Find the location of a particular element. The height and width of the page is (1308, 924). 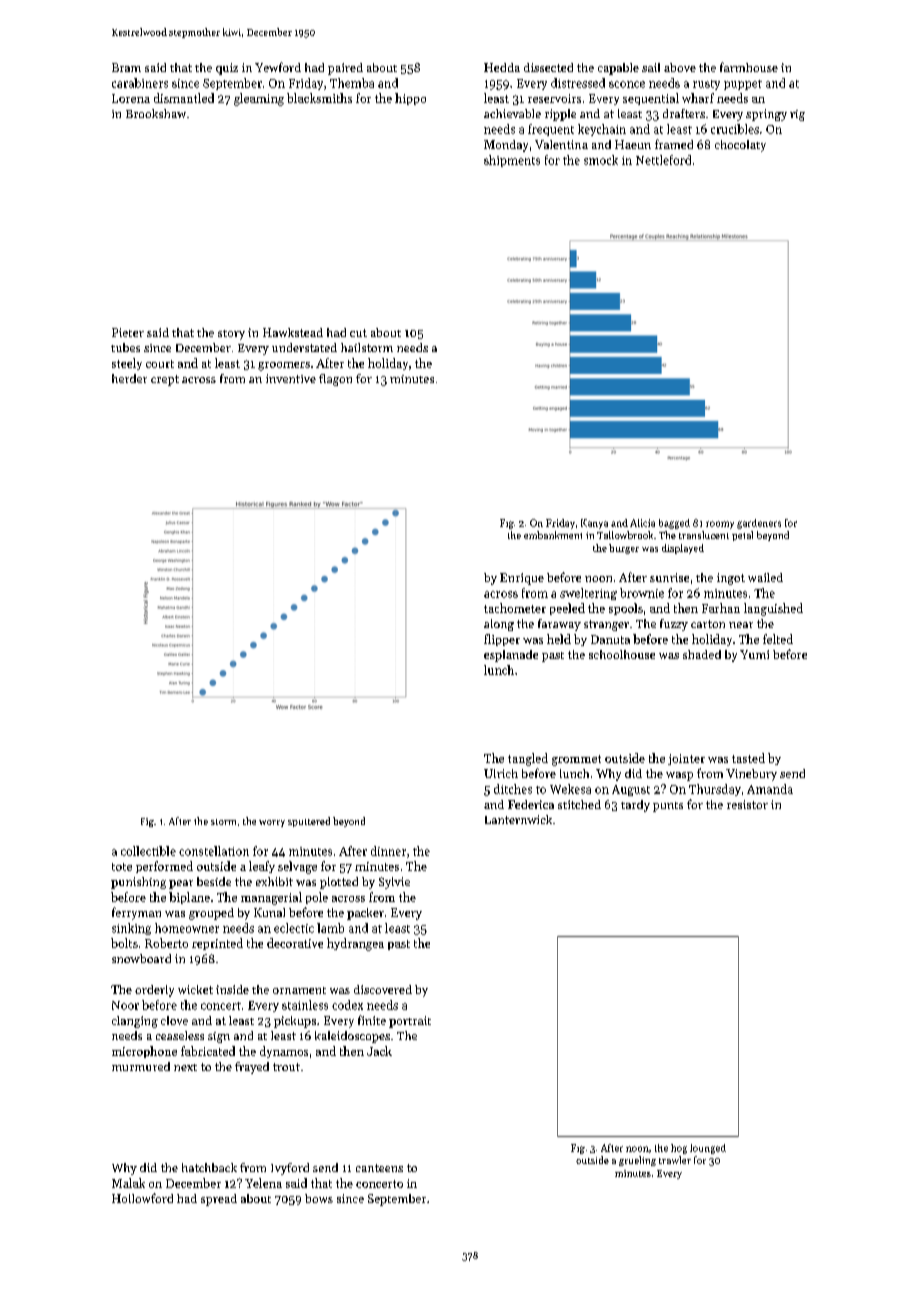

collectible is located at coordinates (148, 851).
